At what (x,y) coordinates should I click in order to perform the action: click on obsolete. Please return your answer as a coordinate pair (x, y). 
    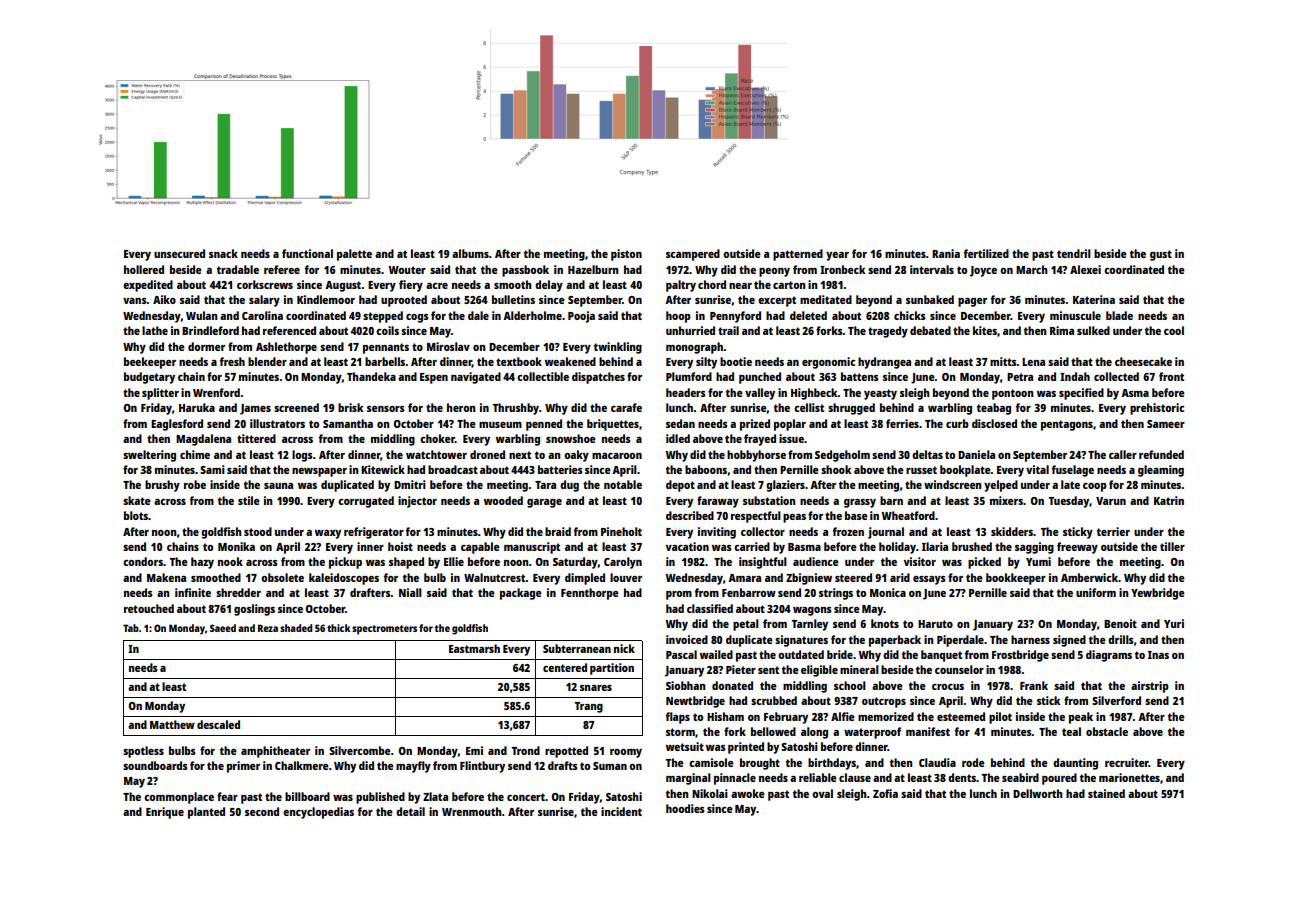
    Looking at the image, I should click on (282, 577).
